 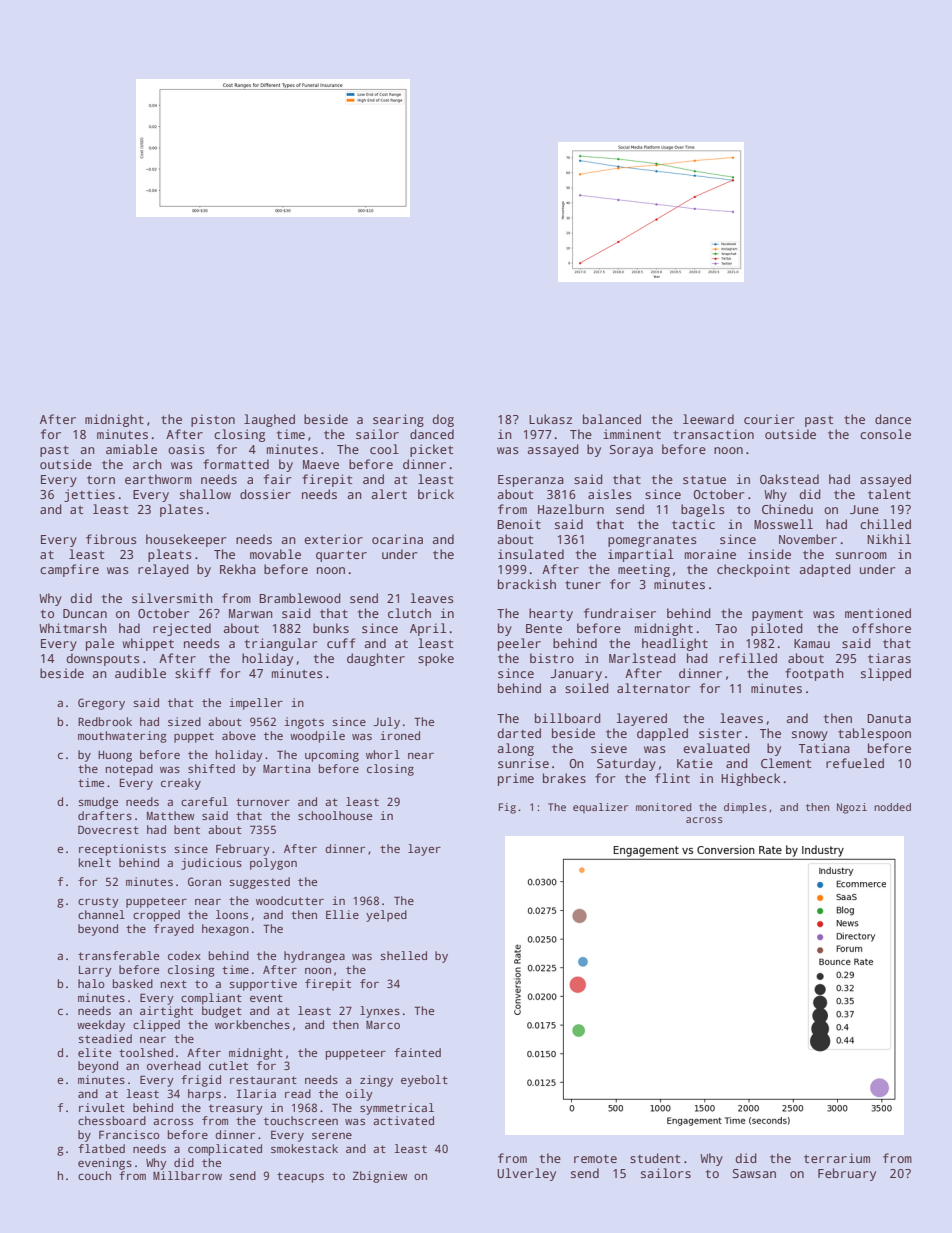 What do you see at coordinates (824, 748) in the screenshot?
I see `Tatiana` at bounding box center [824, 748].
